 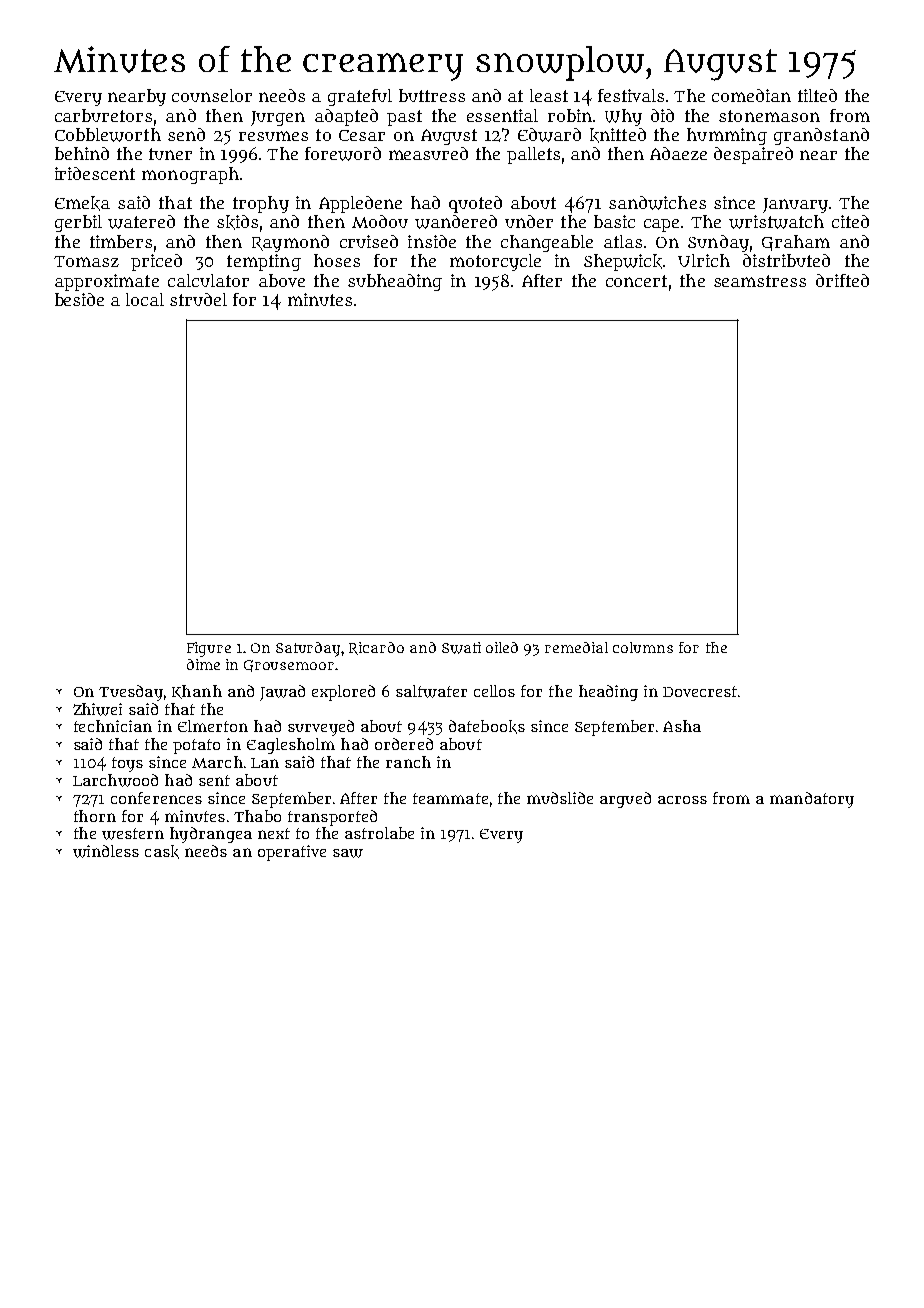 What do you see at coordinates (487, 727) in the screenshot?
I see `datebooks` at bounding box center [487, 727].
